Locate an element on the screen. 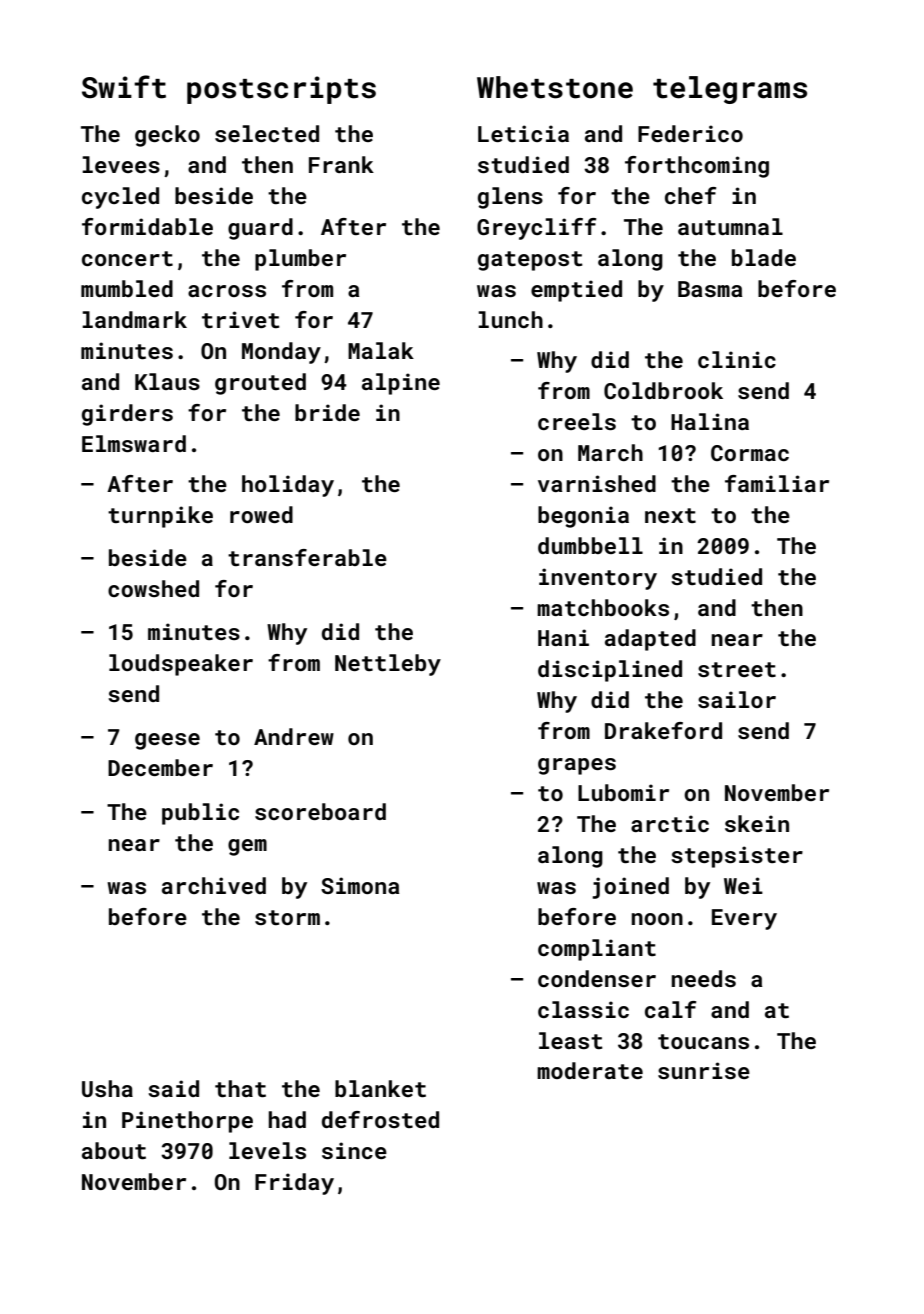 This screenshot has height=1314, width=924. Simona is located at coordinates (360, 885).
